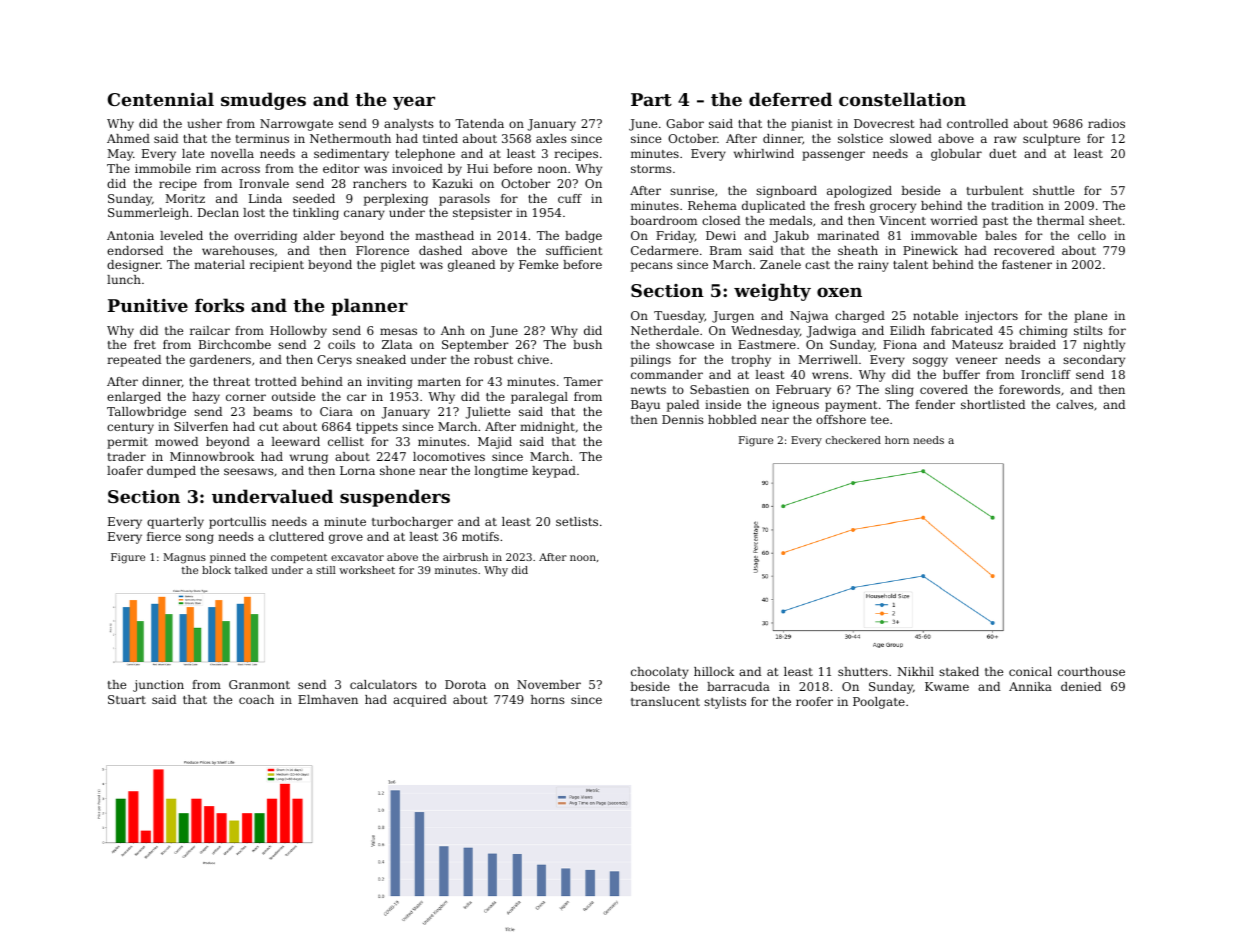 The width and height of the screenshot is (1233, 952). I want to click on coach, so click(256, 699).
